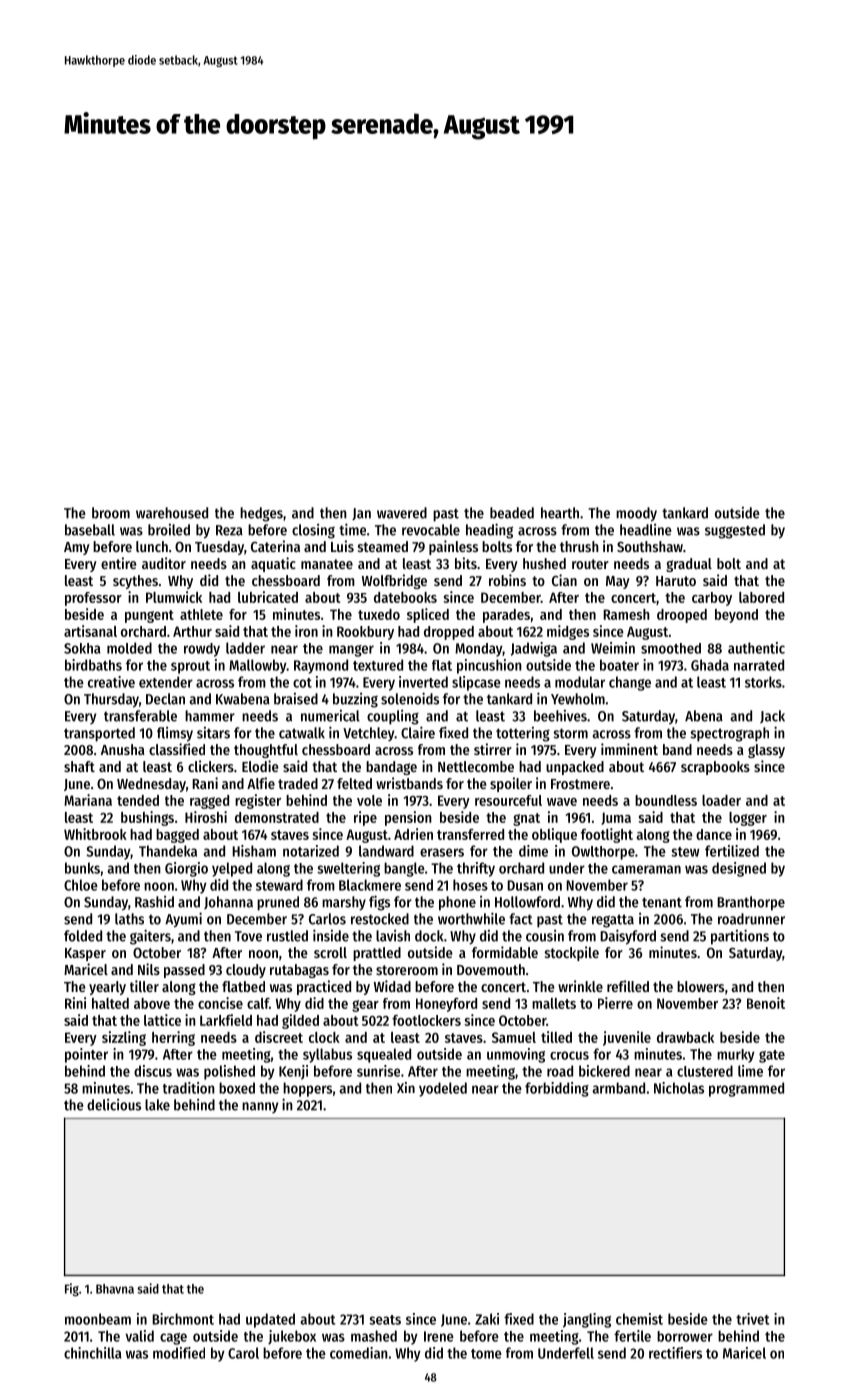 This screenshot has width=849, height=1400. I want to click on Giorgio, so click(186, 869).
